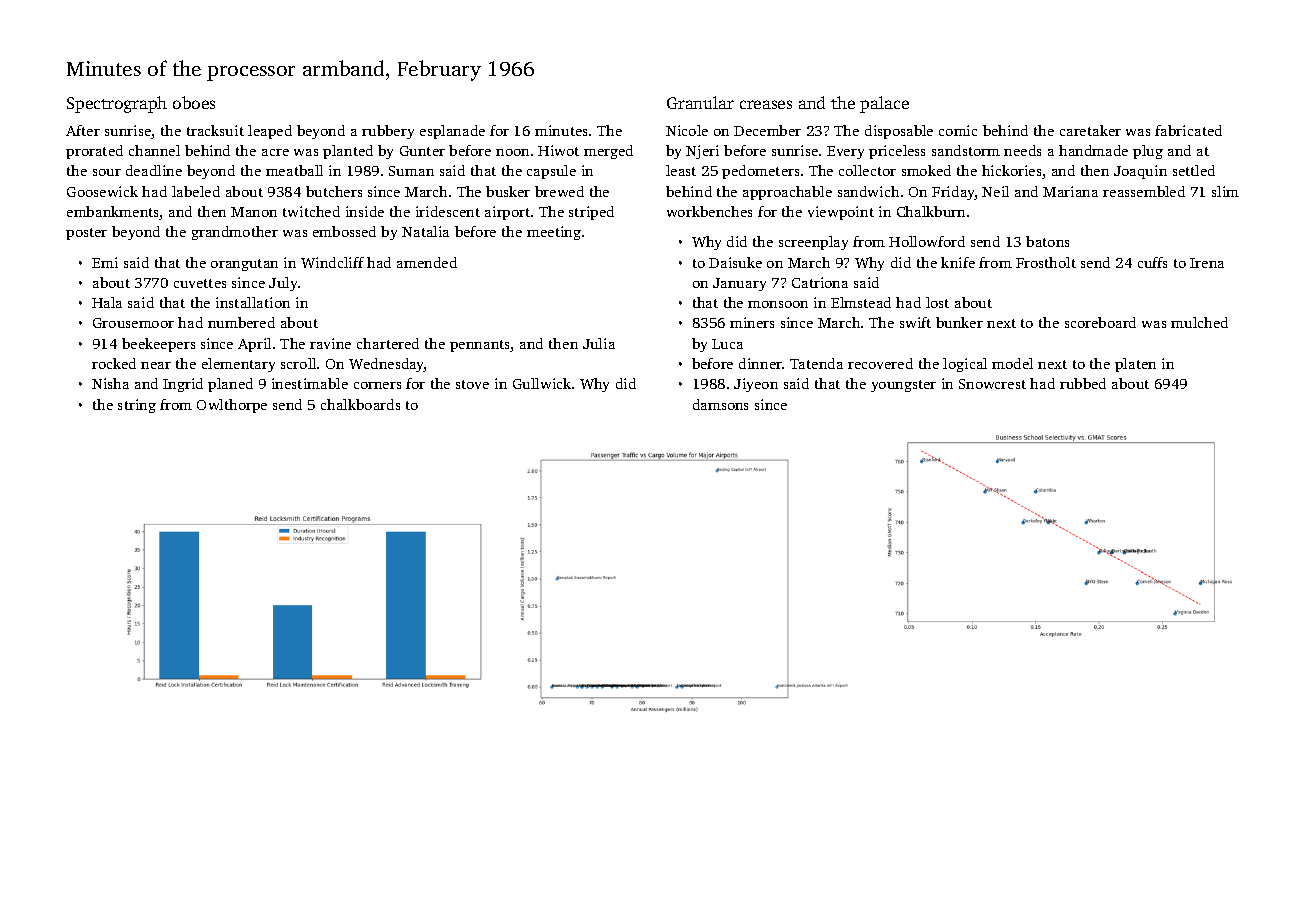  Describe the element at coordinates (1188, 130) in the image. I see `fabricated` at that location.
